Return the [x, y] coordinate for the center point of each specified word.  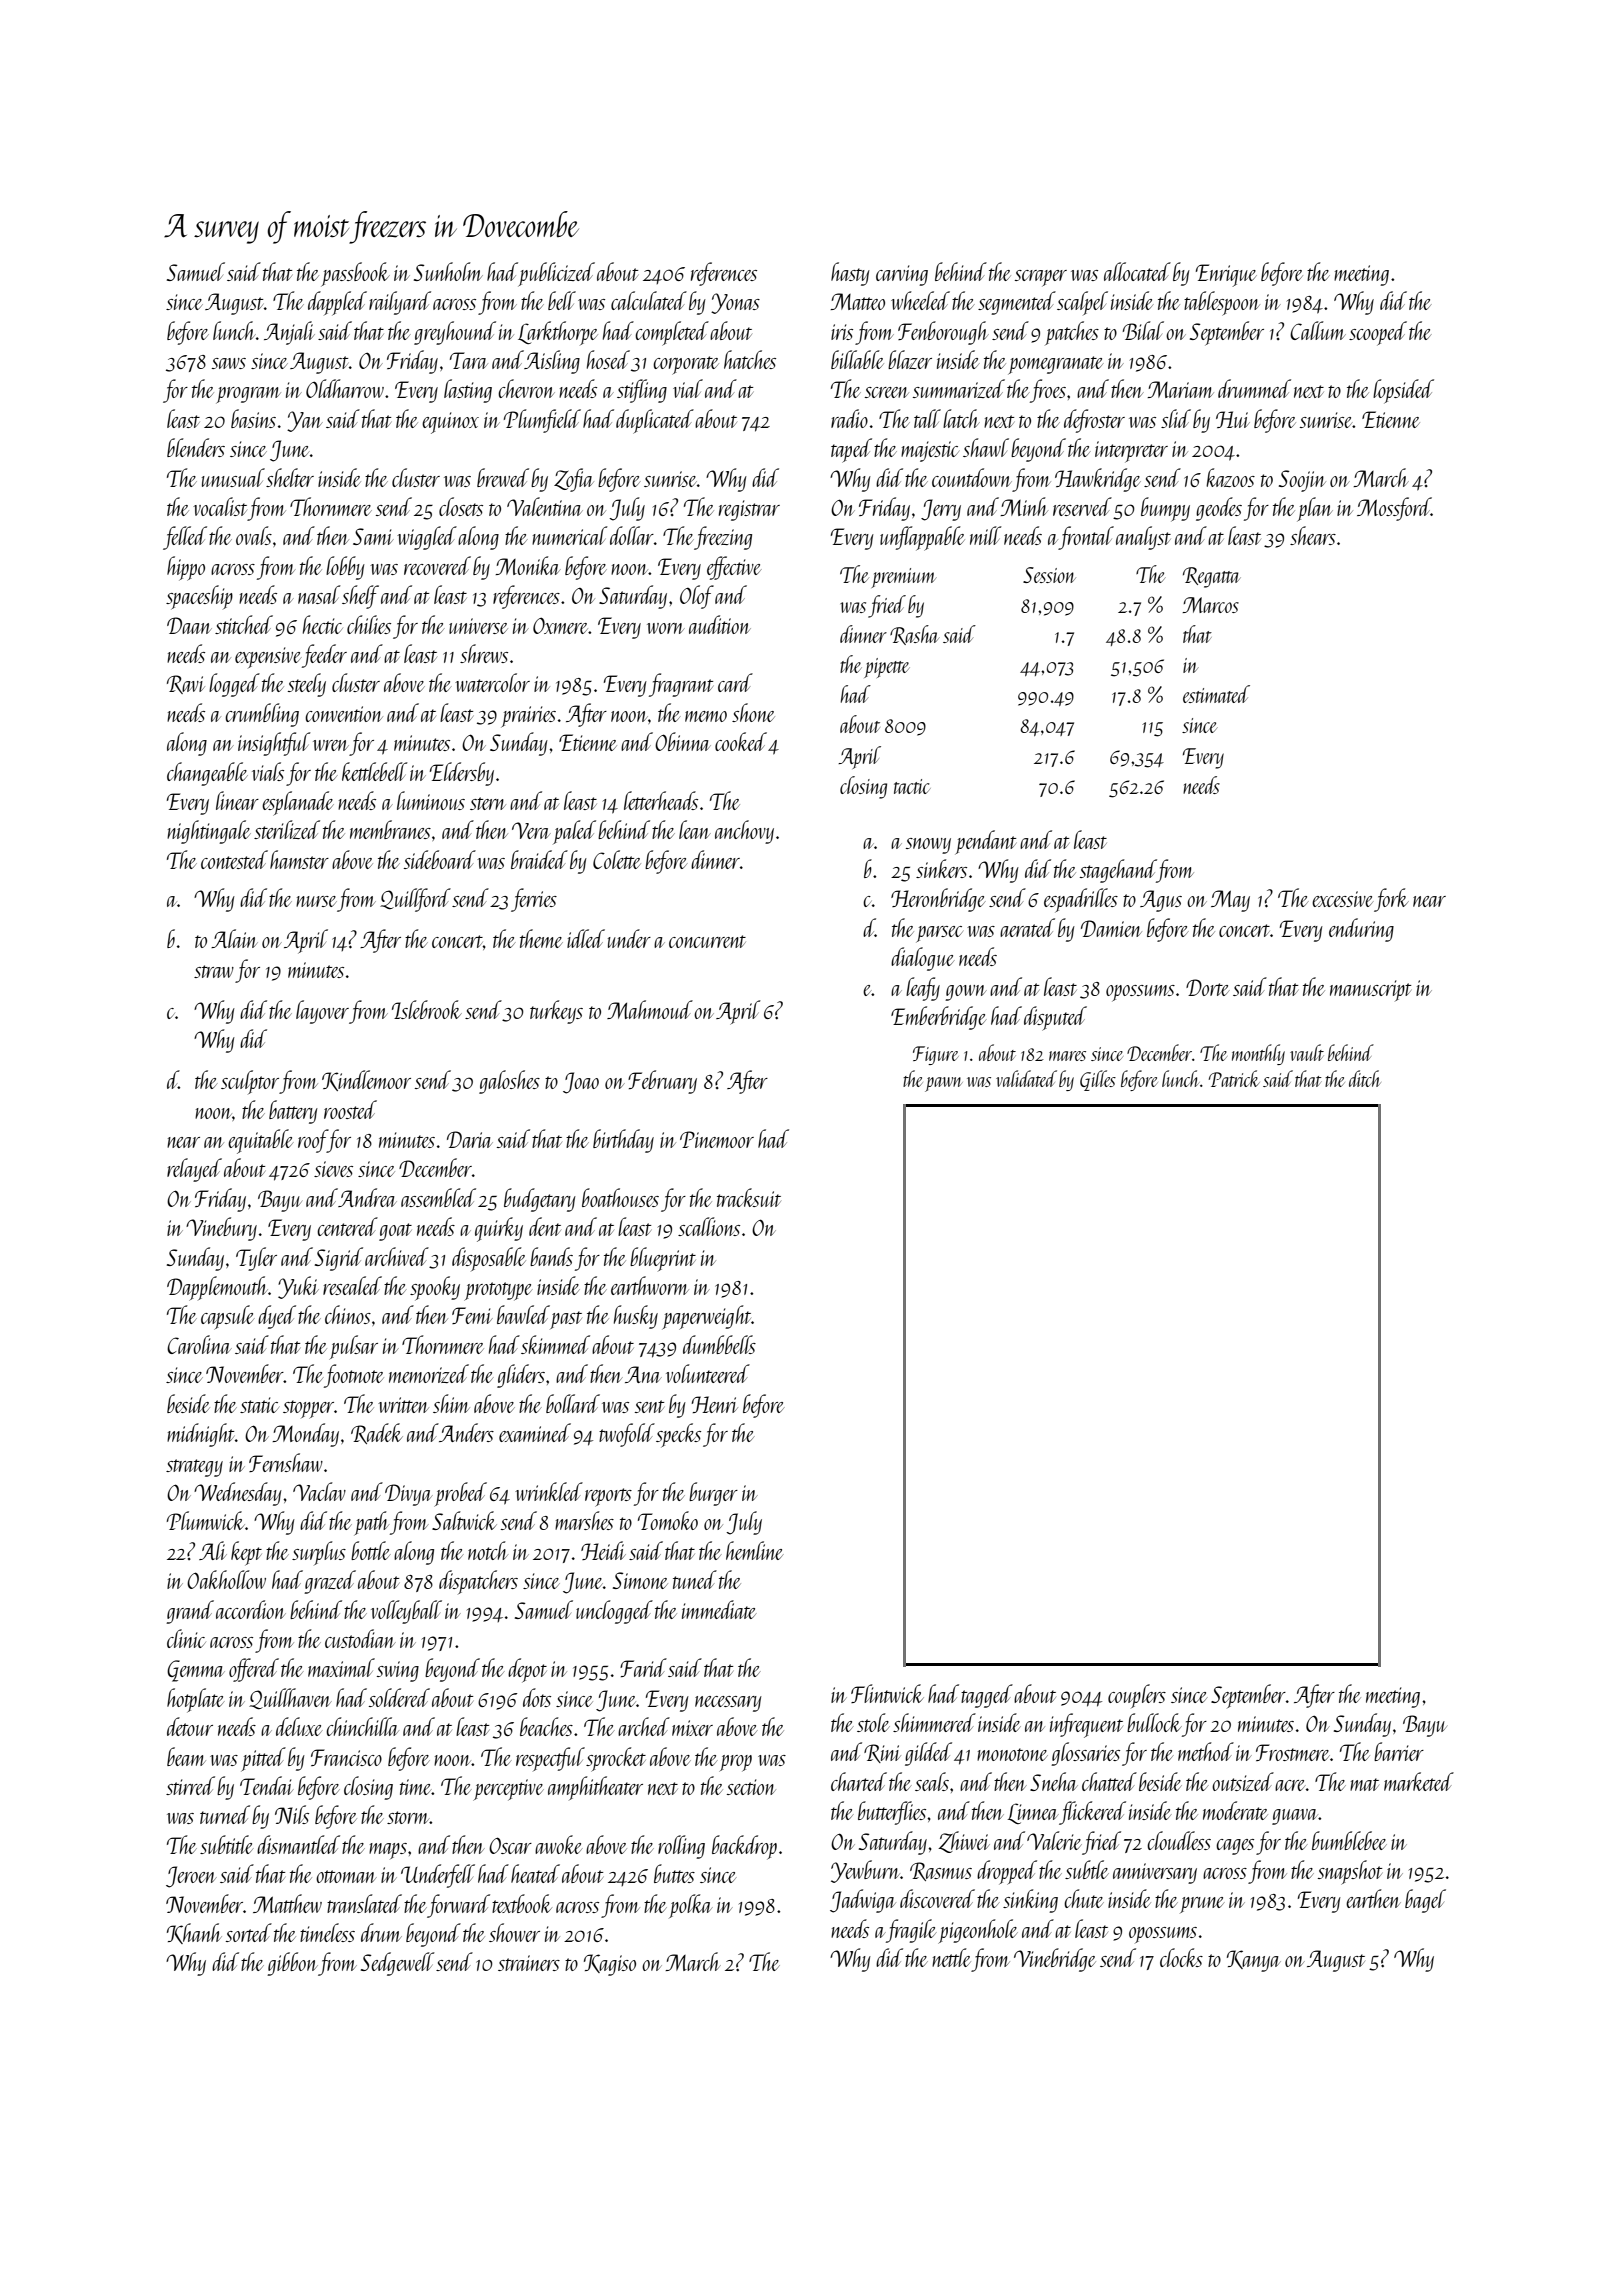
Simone [640, 1580]
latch [961, 418]
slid [1176, 418]
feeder [324, 656]
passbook [355, 274]
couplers [1137, 1696]
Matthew [287, 1903]
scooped [1378, 333]
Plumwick [205, 1520]
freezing [723, 538]
